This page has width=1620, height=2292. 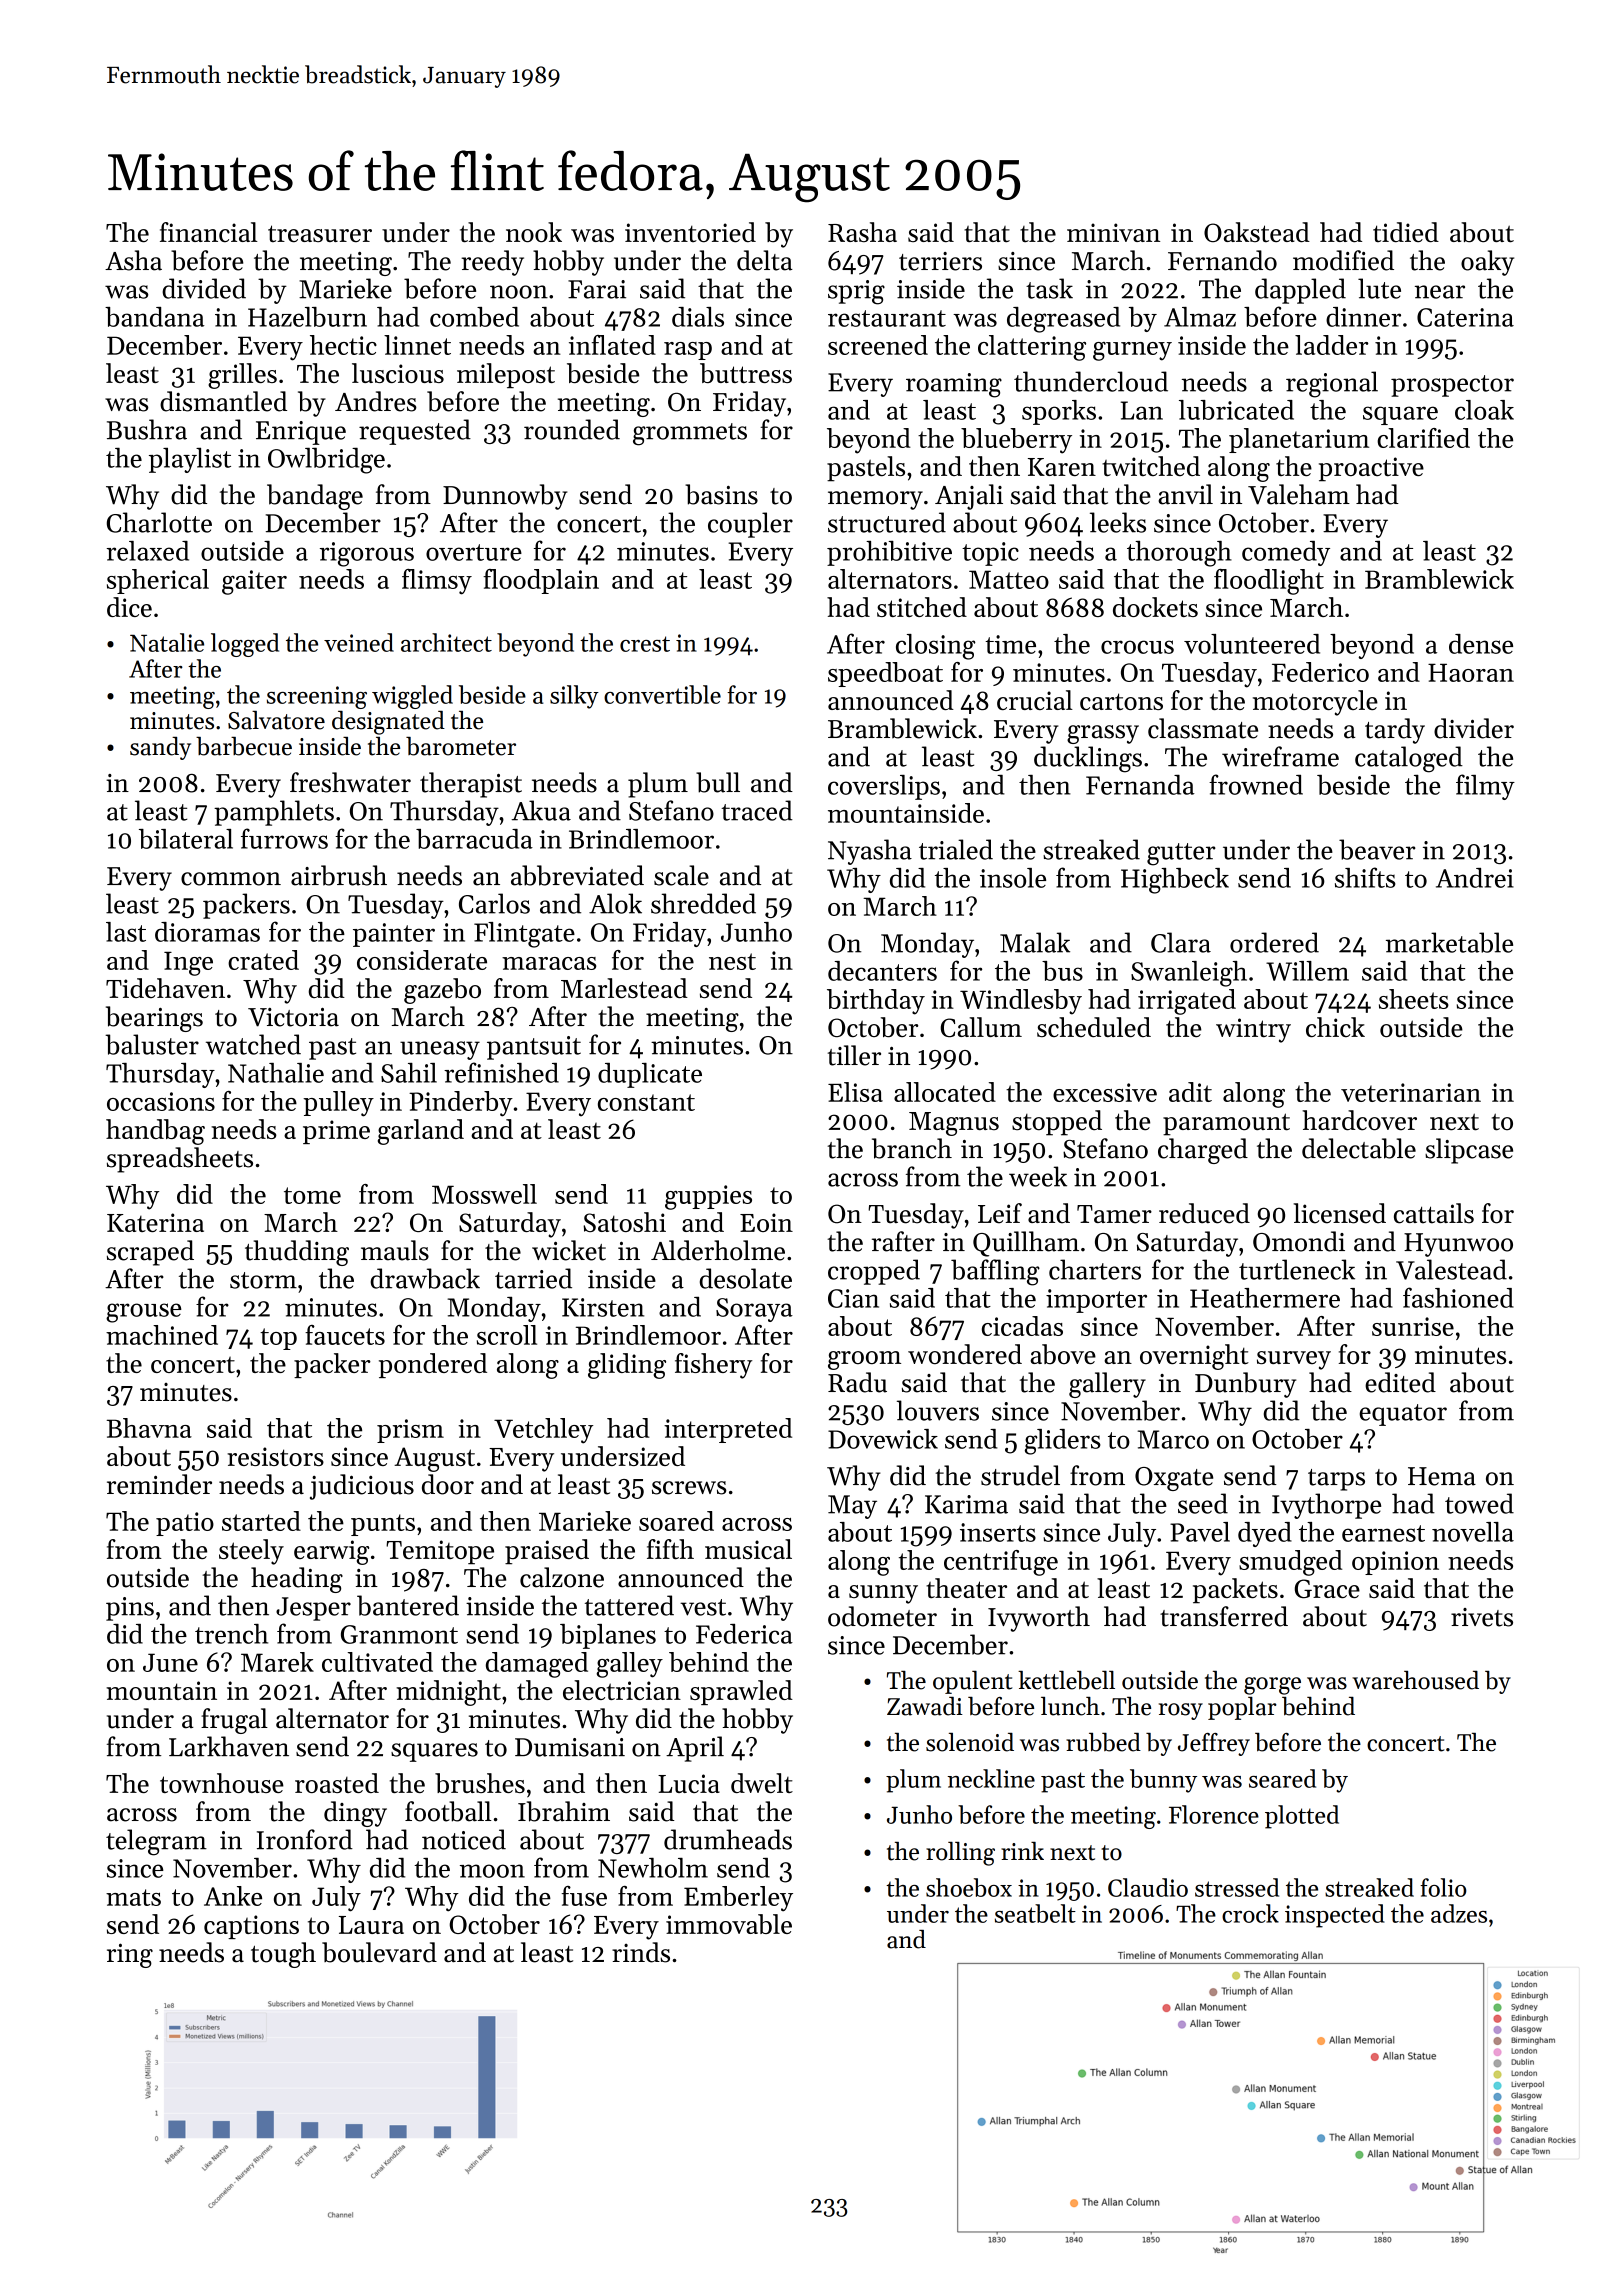 What do you see at coordinates (160, 748) in the page?
I see `sandy` at bounding box center [160, 748].
